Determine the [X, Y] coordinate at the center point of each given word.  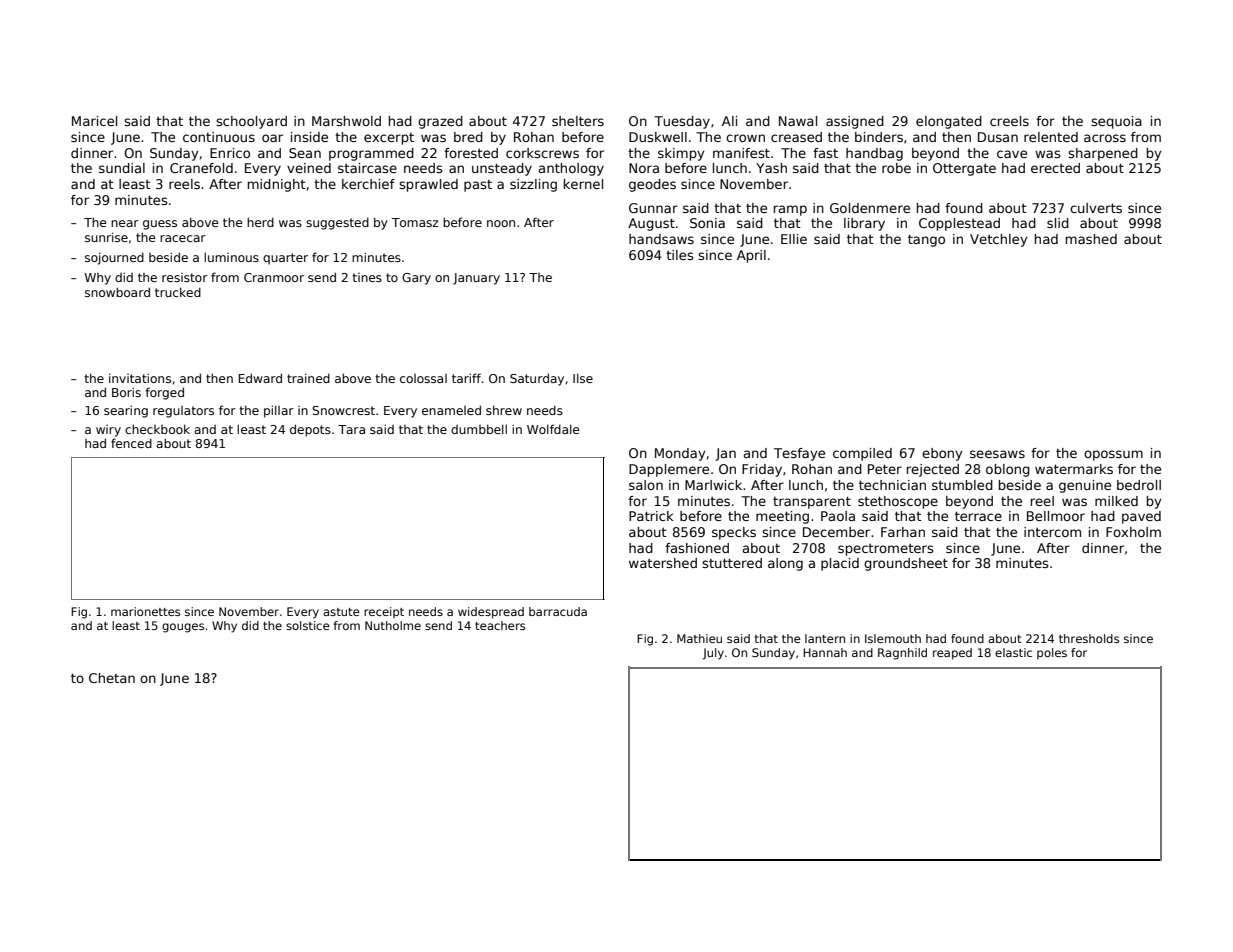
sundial [122, 168]
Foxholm [1133, 532]
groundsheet [906, 564]
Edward [260, 378]
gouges [183, 628]
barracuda [558, 611]
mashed [1091, 239]
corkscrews [542, 153]
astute [341, 612]
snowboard [117, 292]
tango [926, 240]
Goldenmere [870, 208]
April [751, 256]
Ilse [583, 378]
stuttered [732, 563]
